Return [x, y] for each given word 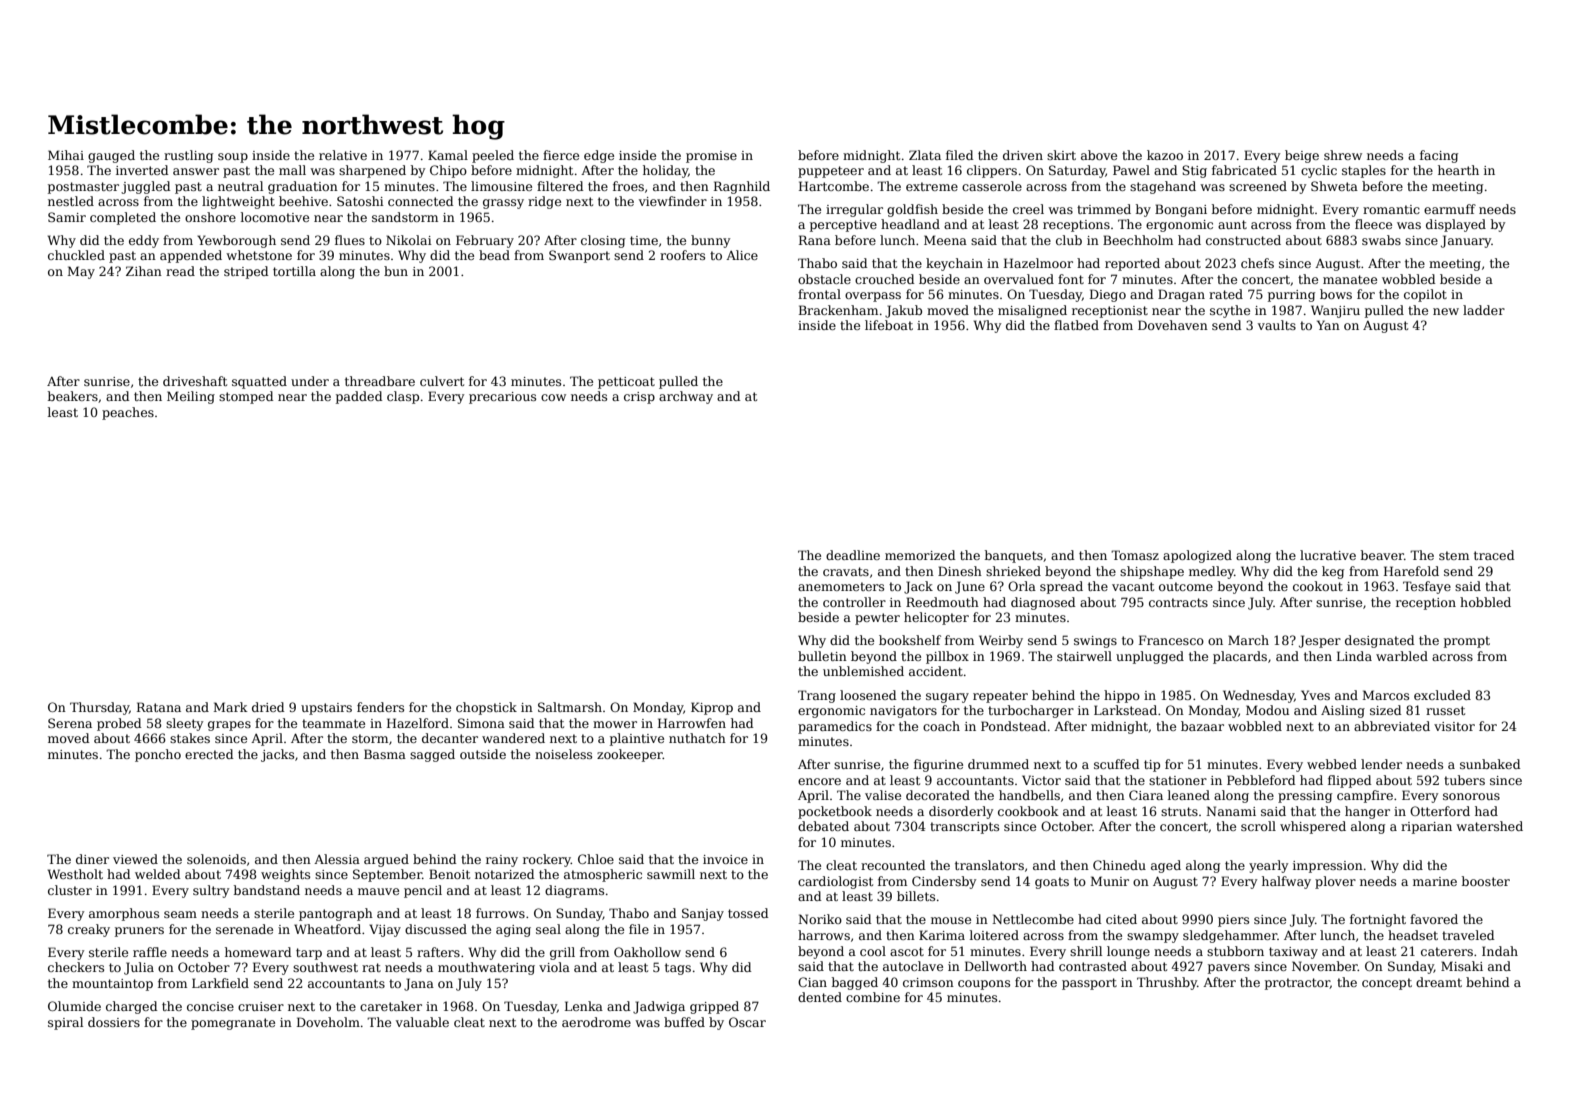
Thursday [99, 708]
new [1446, 311]
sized [1386, 710]
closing [603, 241]
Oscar [747, 1022]
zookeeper [630, 755]
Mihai [66, 155]
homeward [258, 952]
